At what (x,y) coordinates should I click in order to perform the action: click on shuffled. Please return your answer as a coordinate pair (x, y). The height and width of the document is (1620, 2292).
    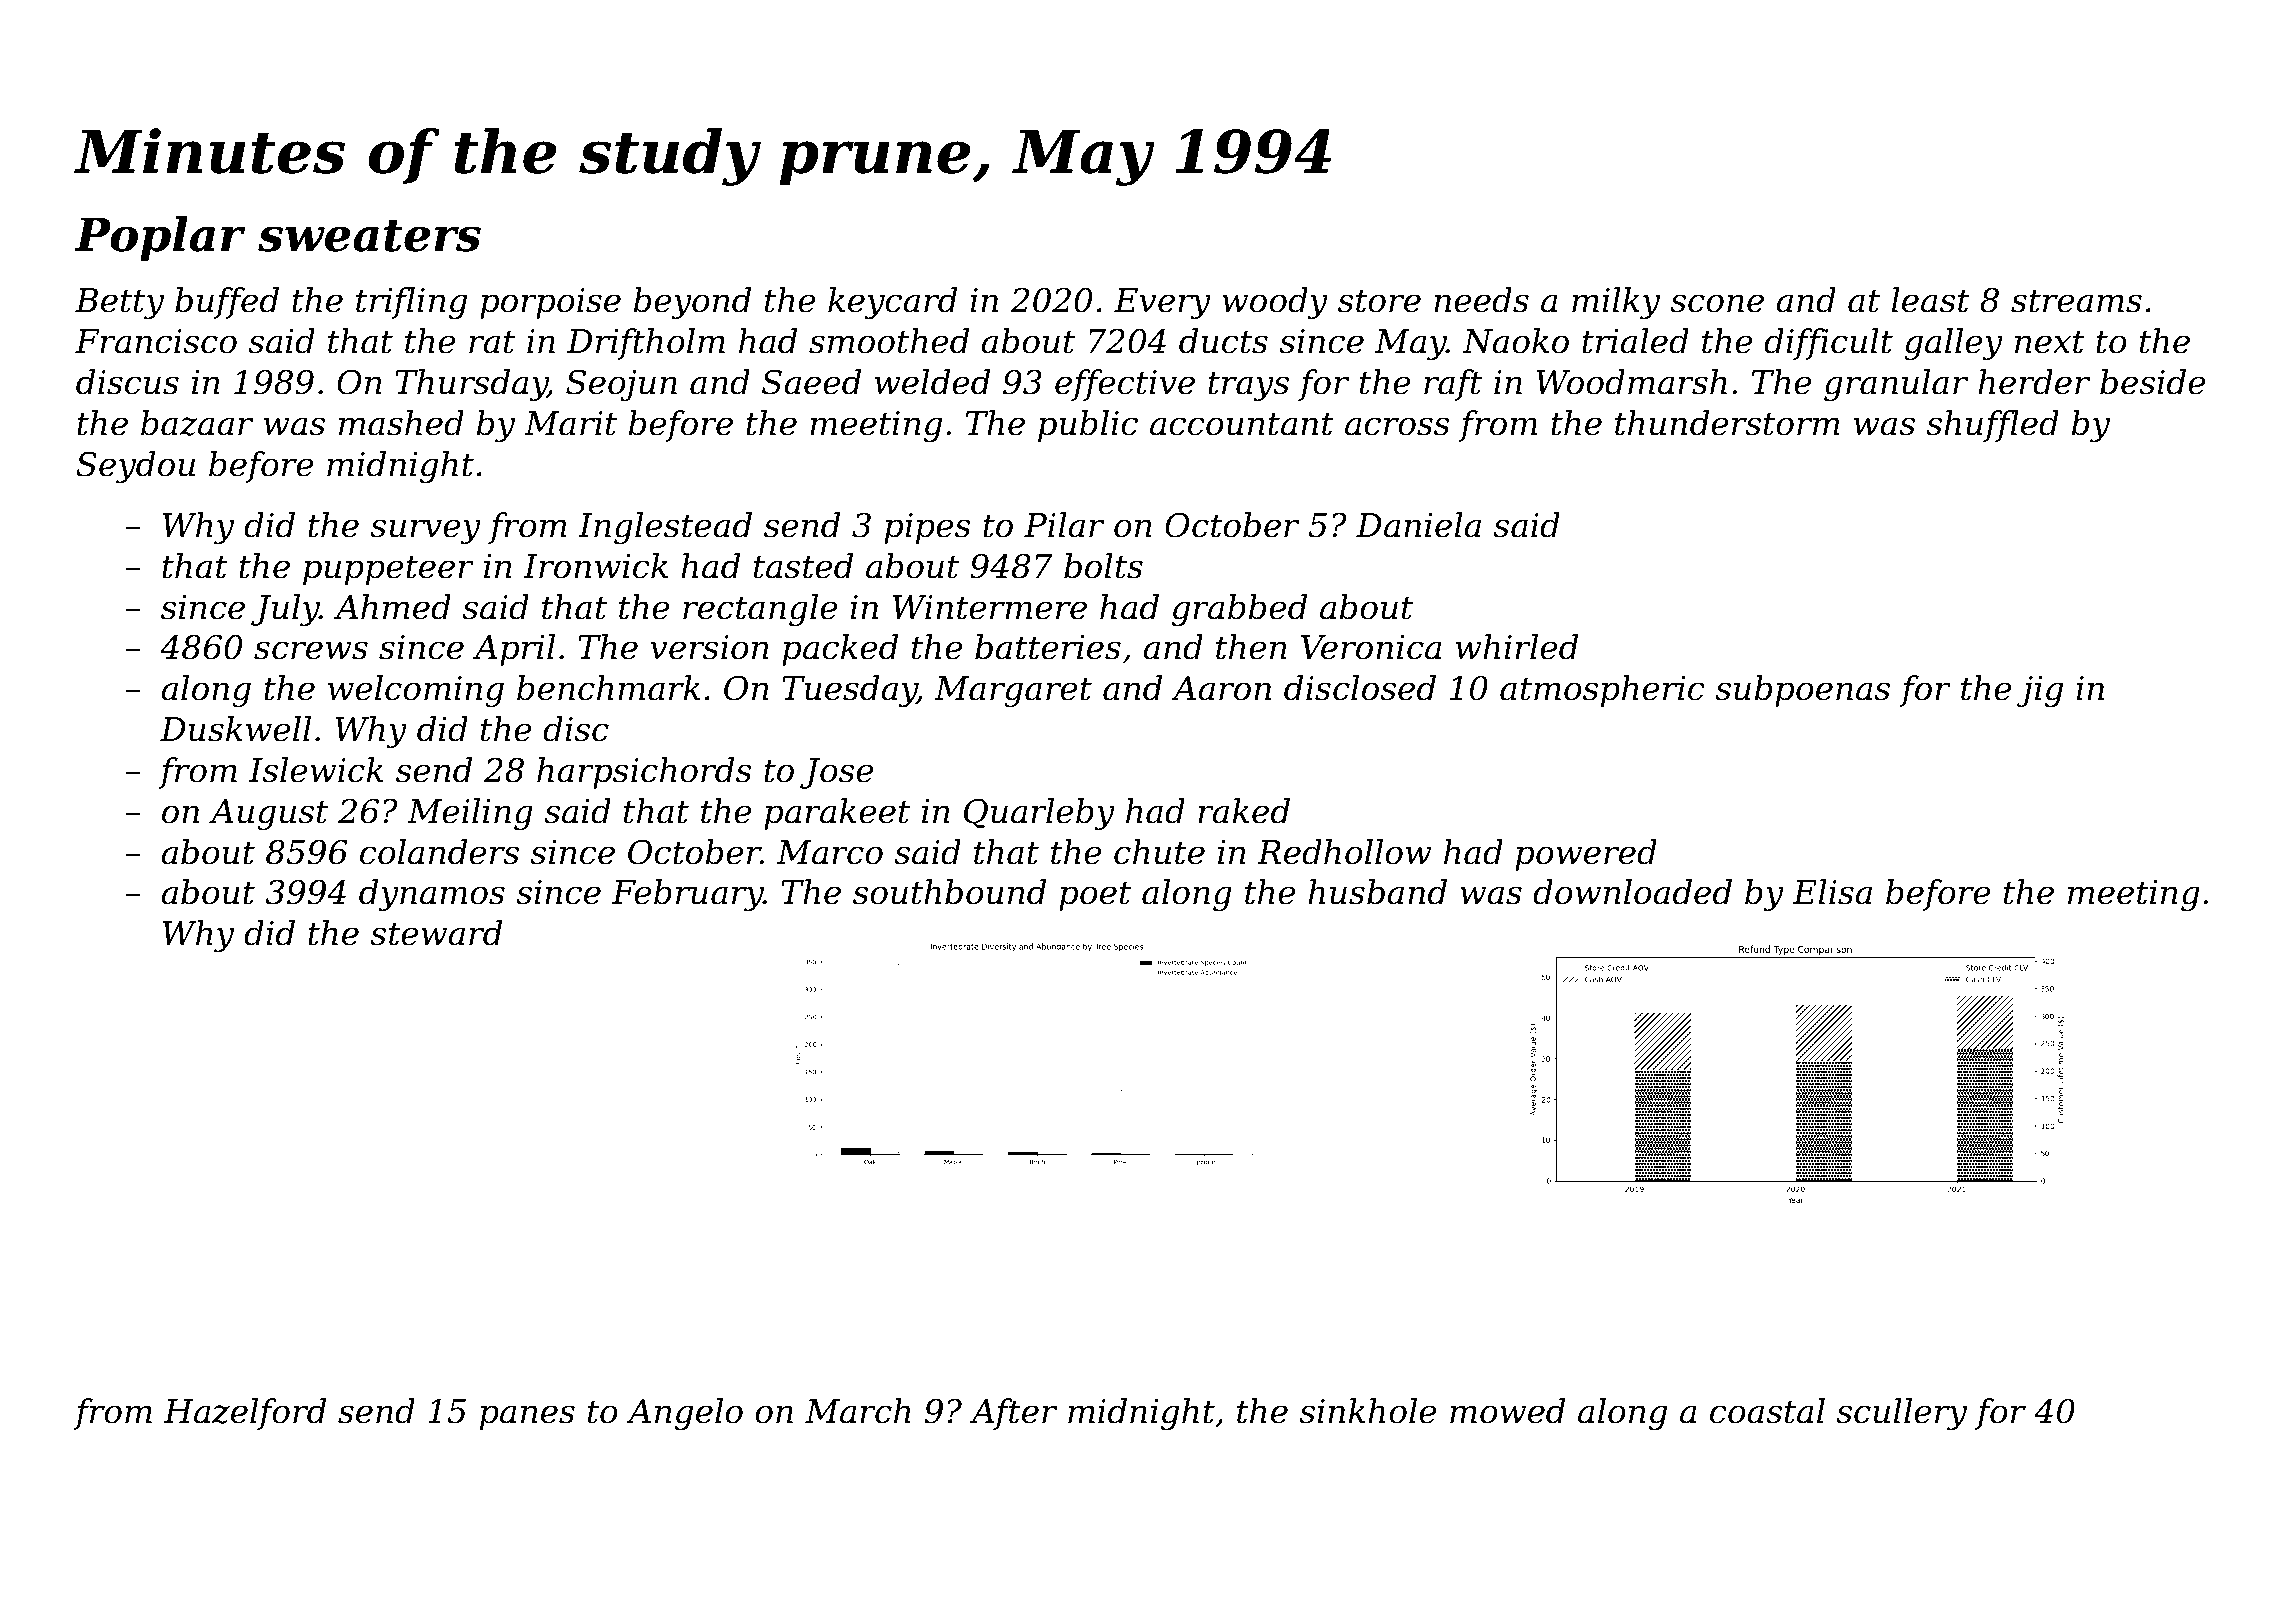
    Looking at the image, I should click on (1992, 426).
